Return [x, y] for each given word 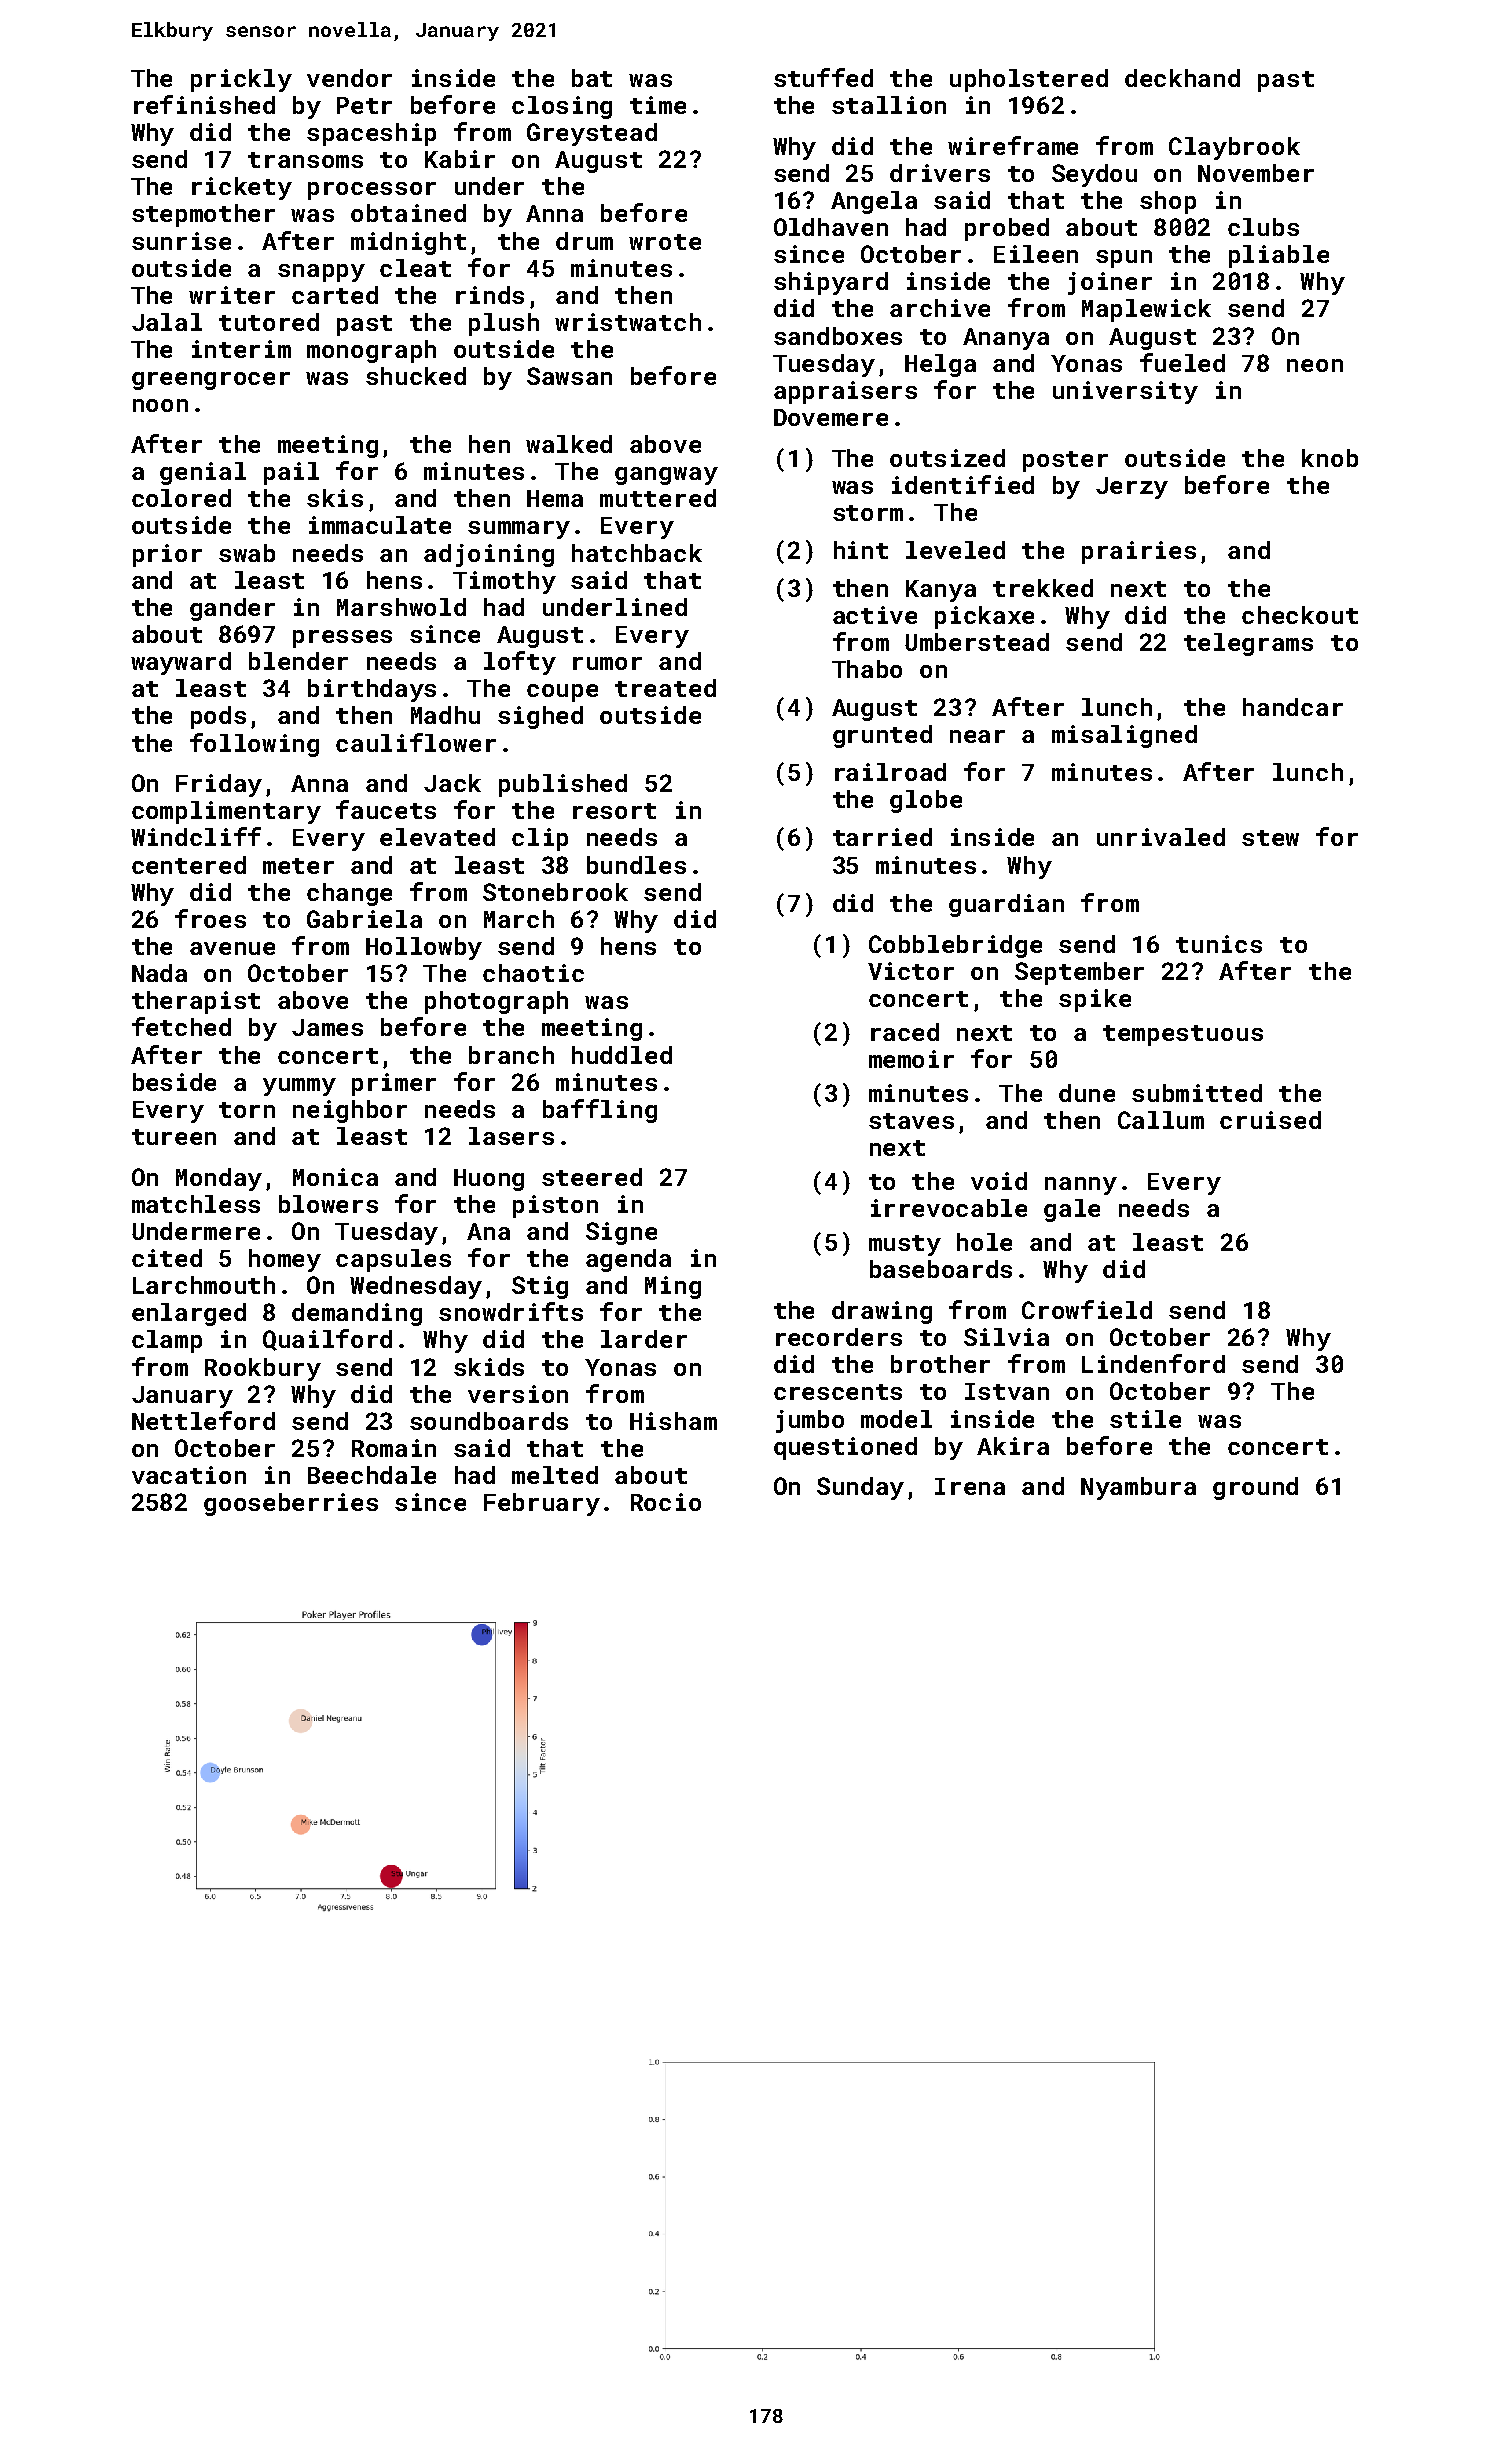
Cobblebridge [955, 946]
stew [1270, 838]
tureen [174, 1137]
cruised [1270, 1120]
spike [1095, 1000]
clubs [1263, 227]
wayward [181, 663]
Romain [394, 1448]
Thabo [867, 669]
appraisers [845, 392]
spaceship [371, 134]
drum [584, 241]
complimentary [226, 812]
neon [1315, 365]
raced [905, 1032]
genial [203, 473]
